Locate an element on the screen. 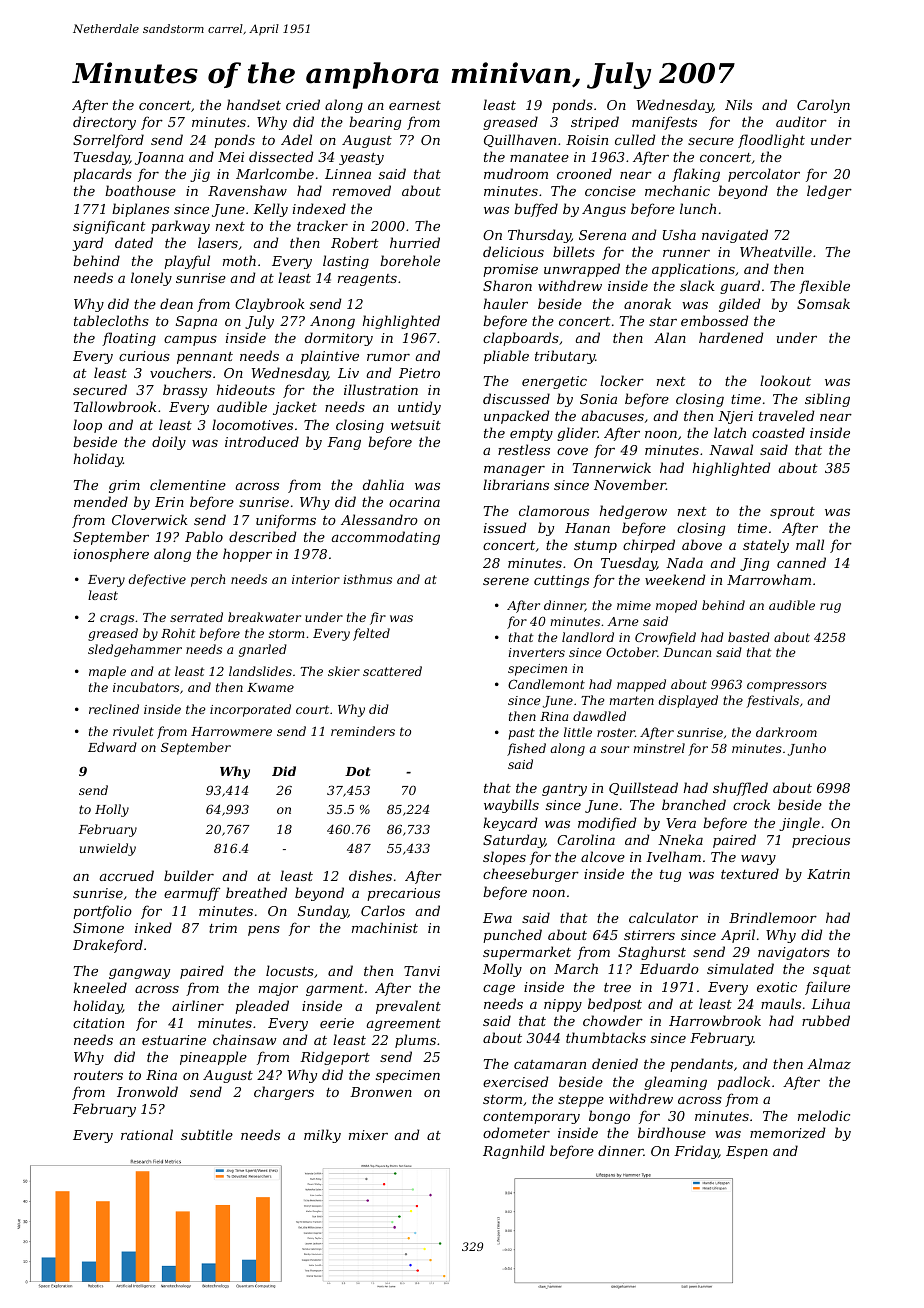 The width and height of the screenshot is (924, 1308). supermarket is located at coordinates (527, 953).
